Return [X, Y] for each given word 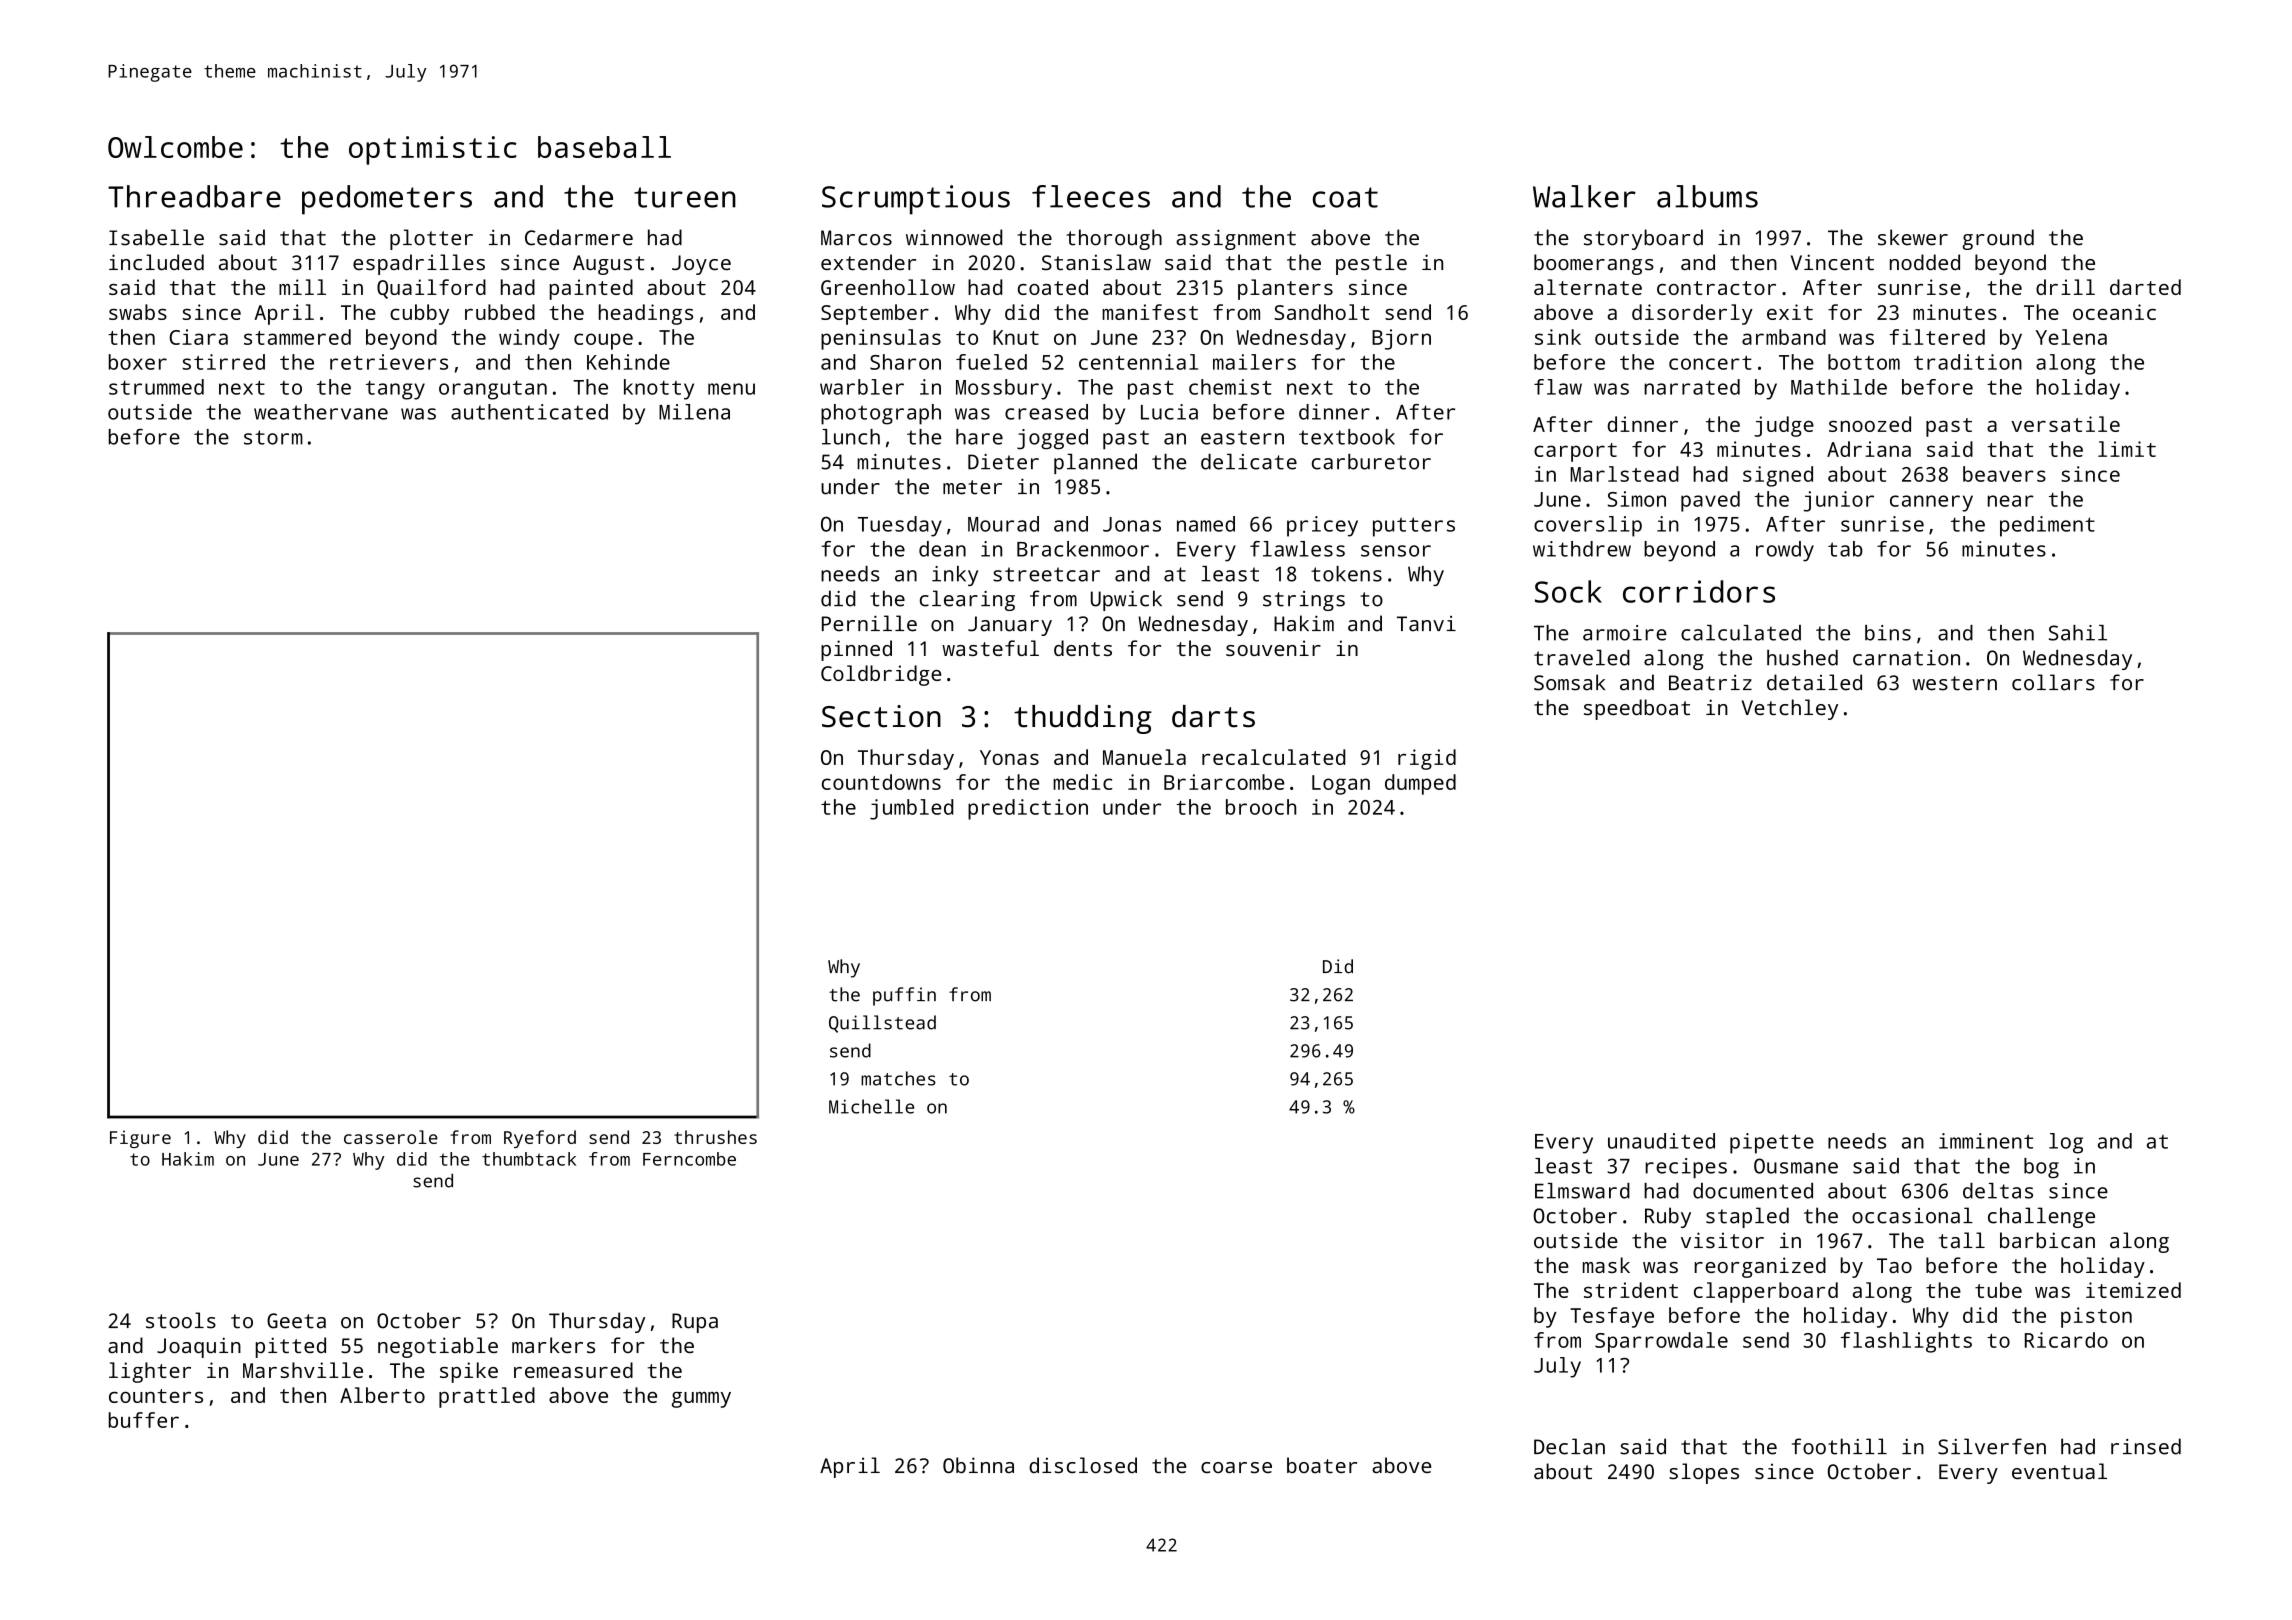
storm [273, 437]
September [875, 314]
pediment [2047, 526]
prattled [487, 1397]
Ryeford [540, 1139]
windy [529, 339]
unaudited [1661, 1141]
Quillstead [882, 1024]
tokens [1346, 574]
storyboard [1643, 239]
